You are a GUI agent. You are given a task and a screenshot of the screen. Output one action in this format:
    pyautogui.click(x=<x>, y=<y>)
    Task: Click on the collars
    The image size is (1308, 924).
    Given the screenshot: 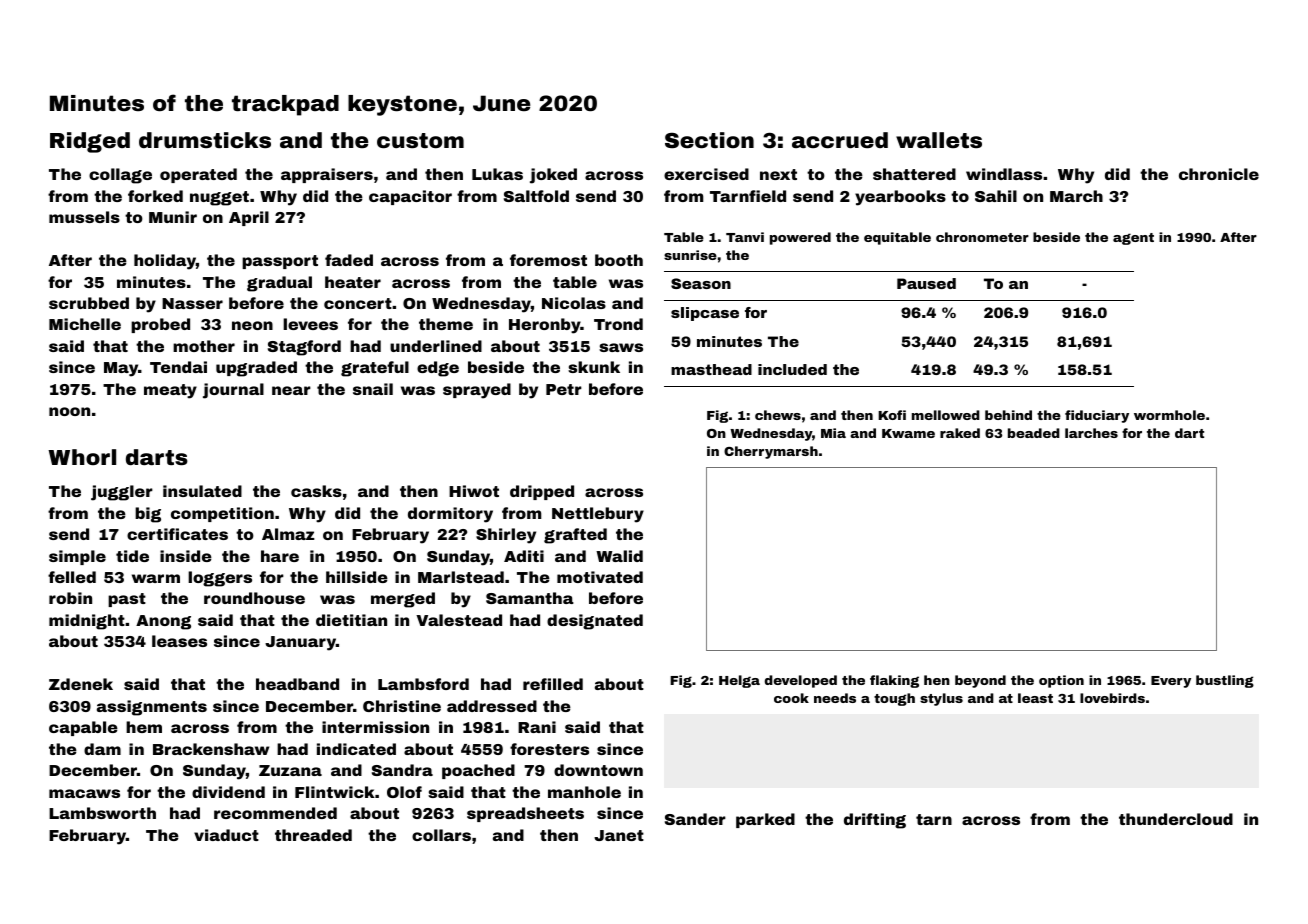 What is the action you would take?
    pyautogui.click(x=441, y=835)
